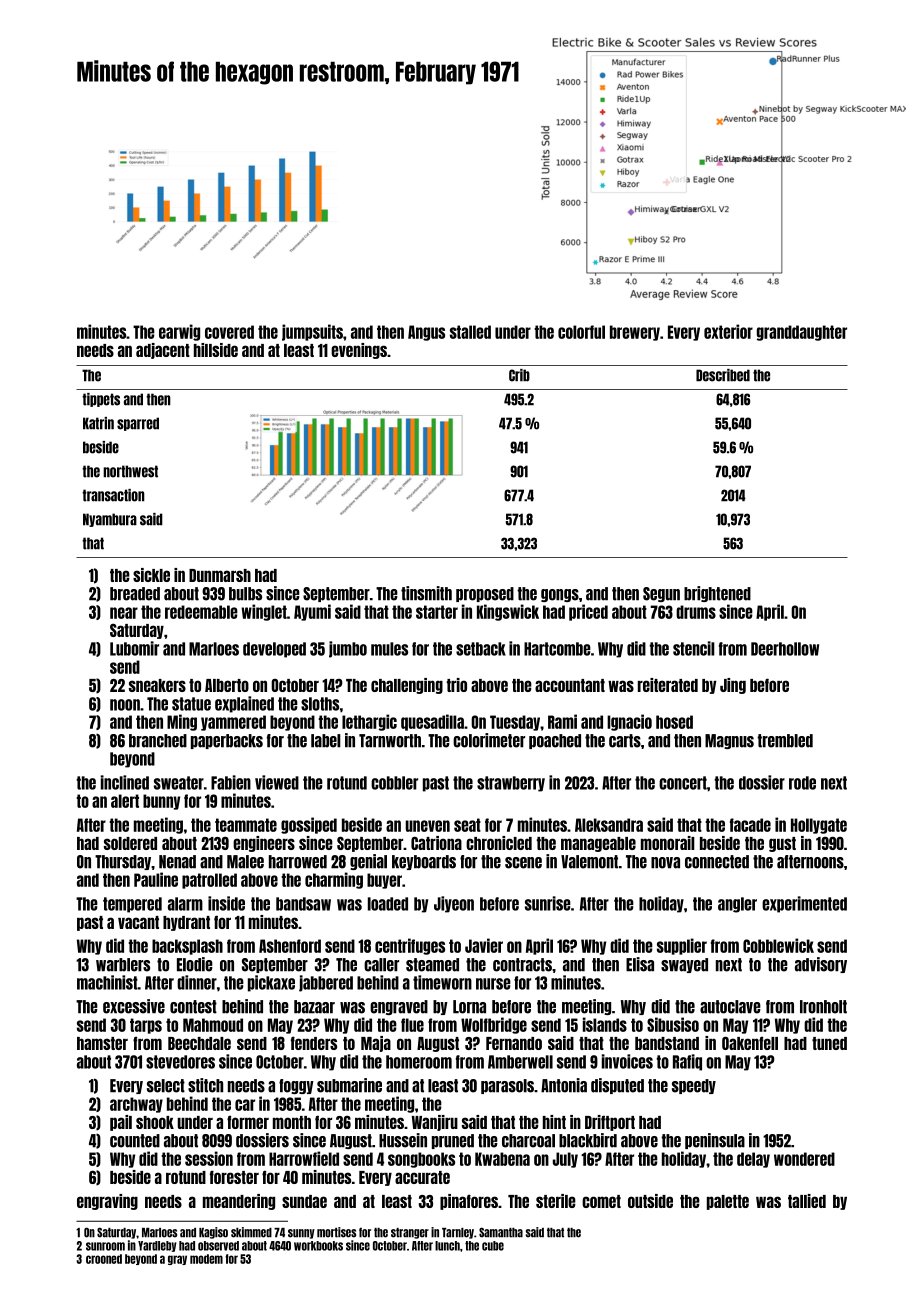 This page has height=1314, width=924. Describe the element at coordinates (470, 332) in the page. I see `stalled` at that location.
